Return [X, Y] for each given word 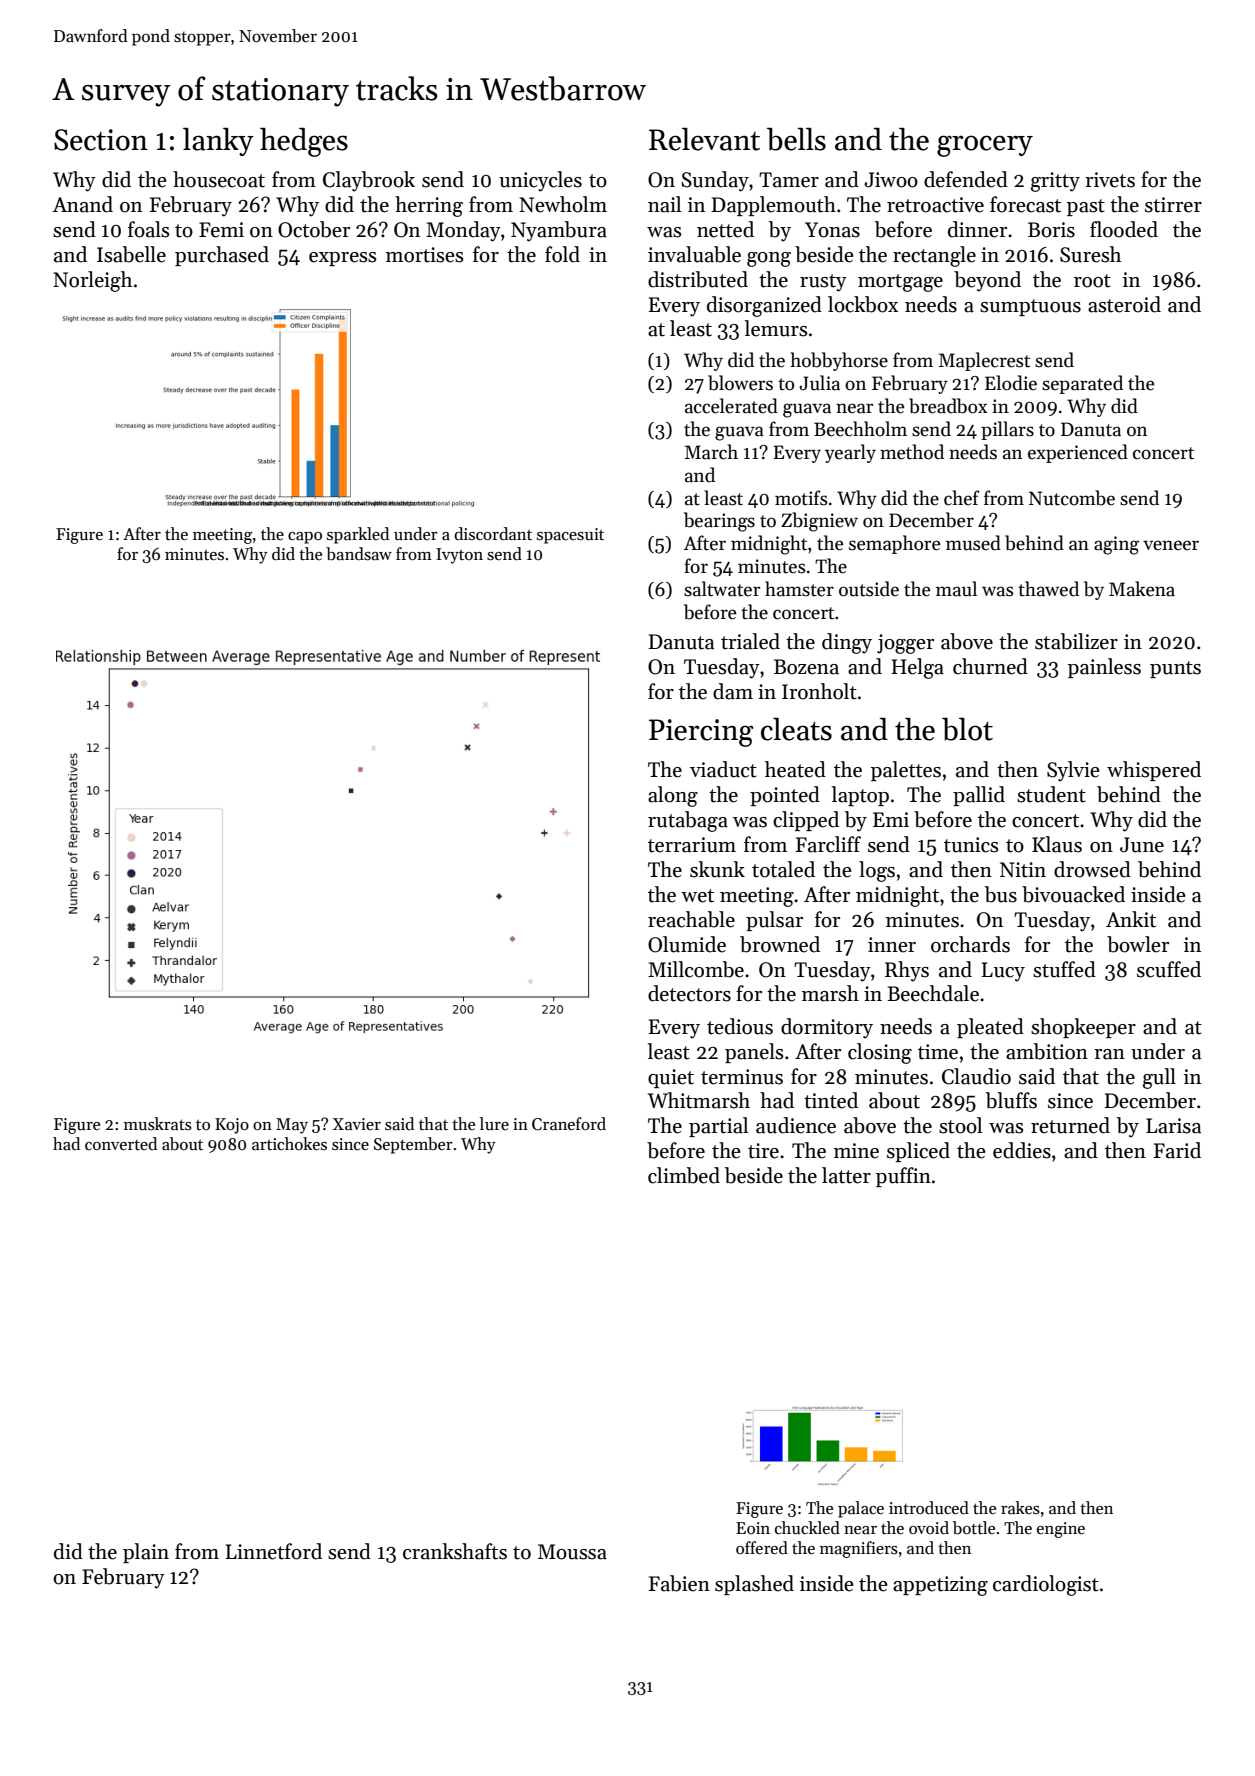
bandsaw [359, 554]
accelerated [731, 406]
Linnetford [273, 1551]
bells [796, 139]
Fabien [679, 1583]
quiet [671, 1078]
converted [121, 1144]
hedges [304, 142]
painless [1104, 668]
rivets [1110, 180]
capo [305, 538]
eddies [1022, 1150]
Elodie [1011, 383]
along [673, 796]
